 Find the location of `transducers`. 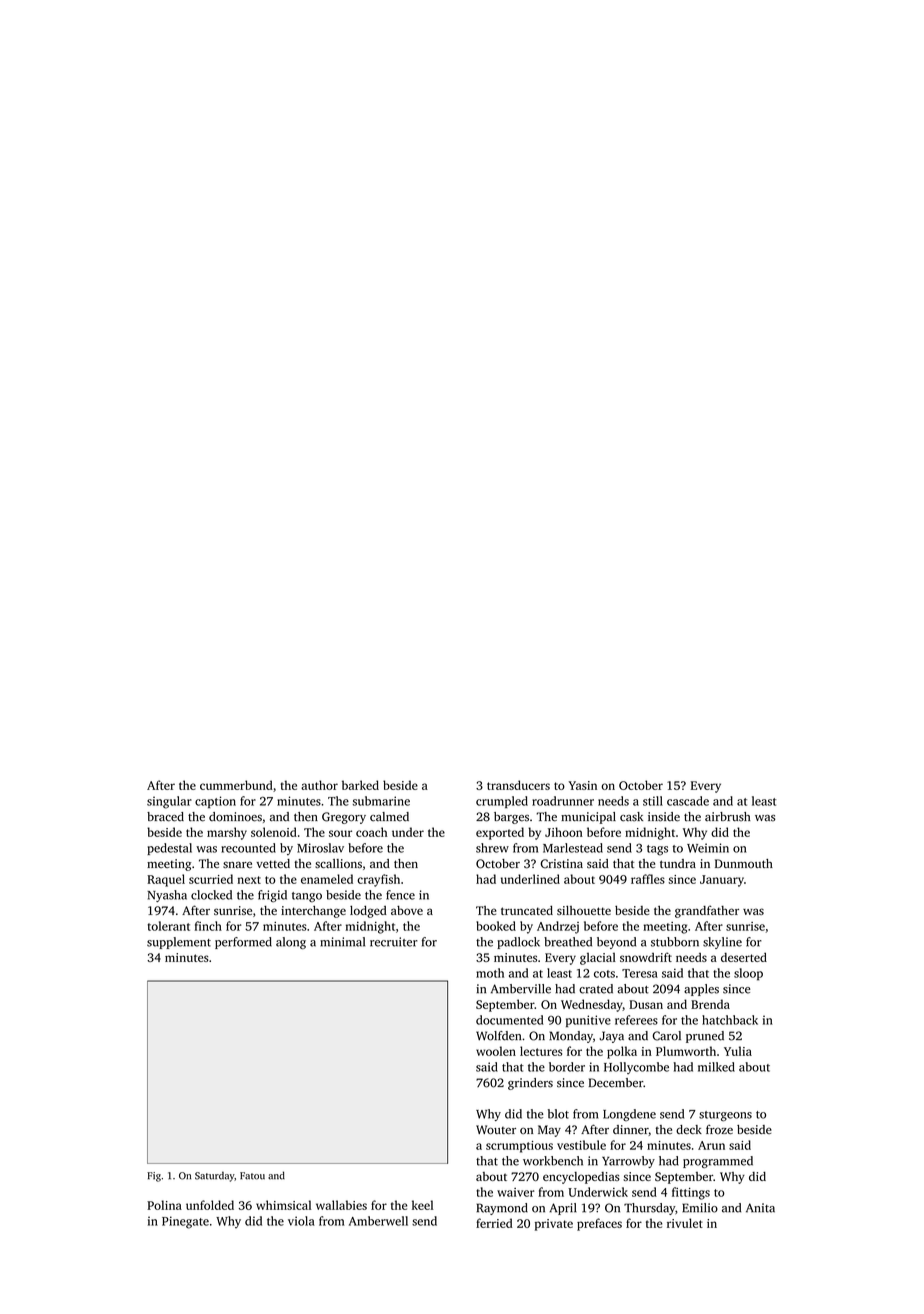

transducers is located at coordinates (518, 785).
